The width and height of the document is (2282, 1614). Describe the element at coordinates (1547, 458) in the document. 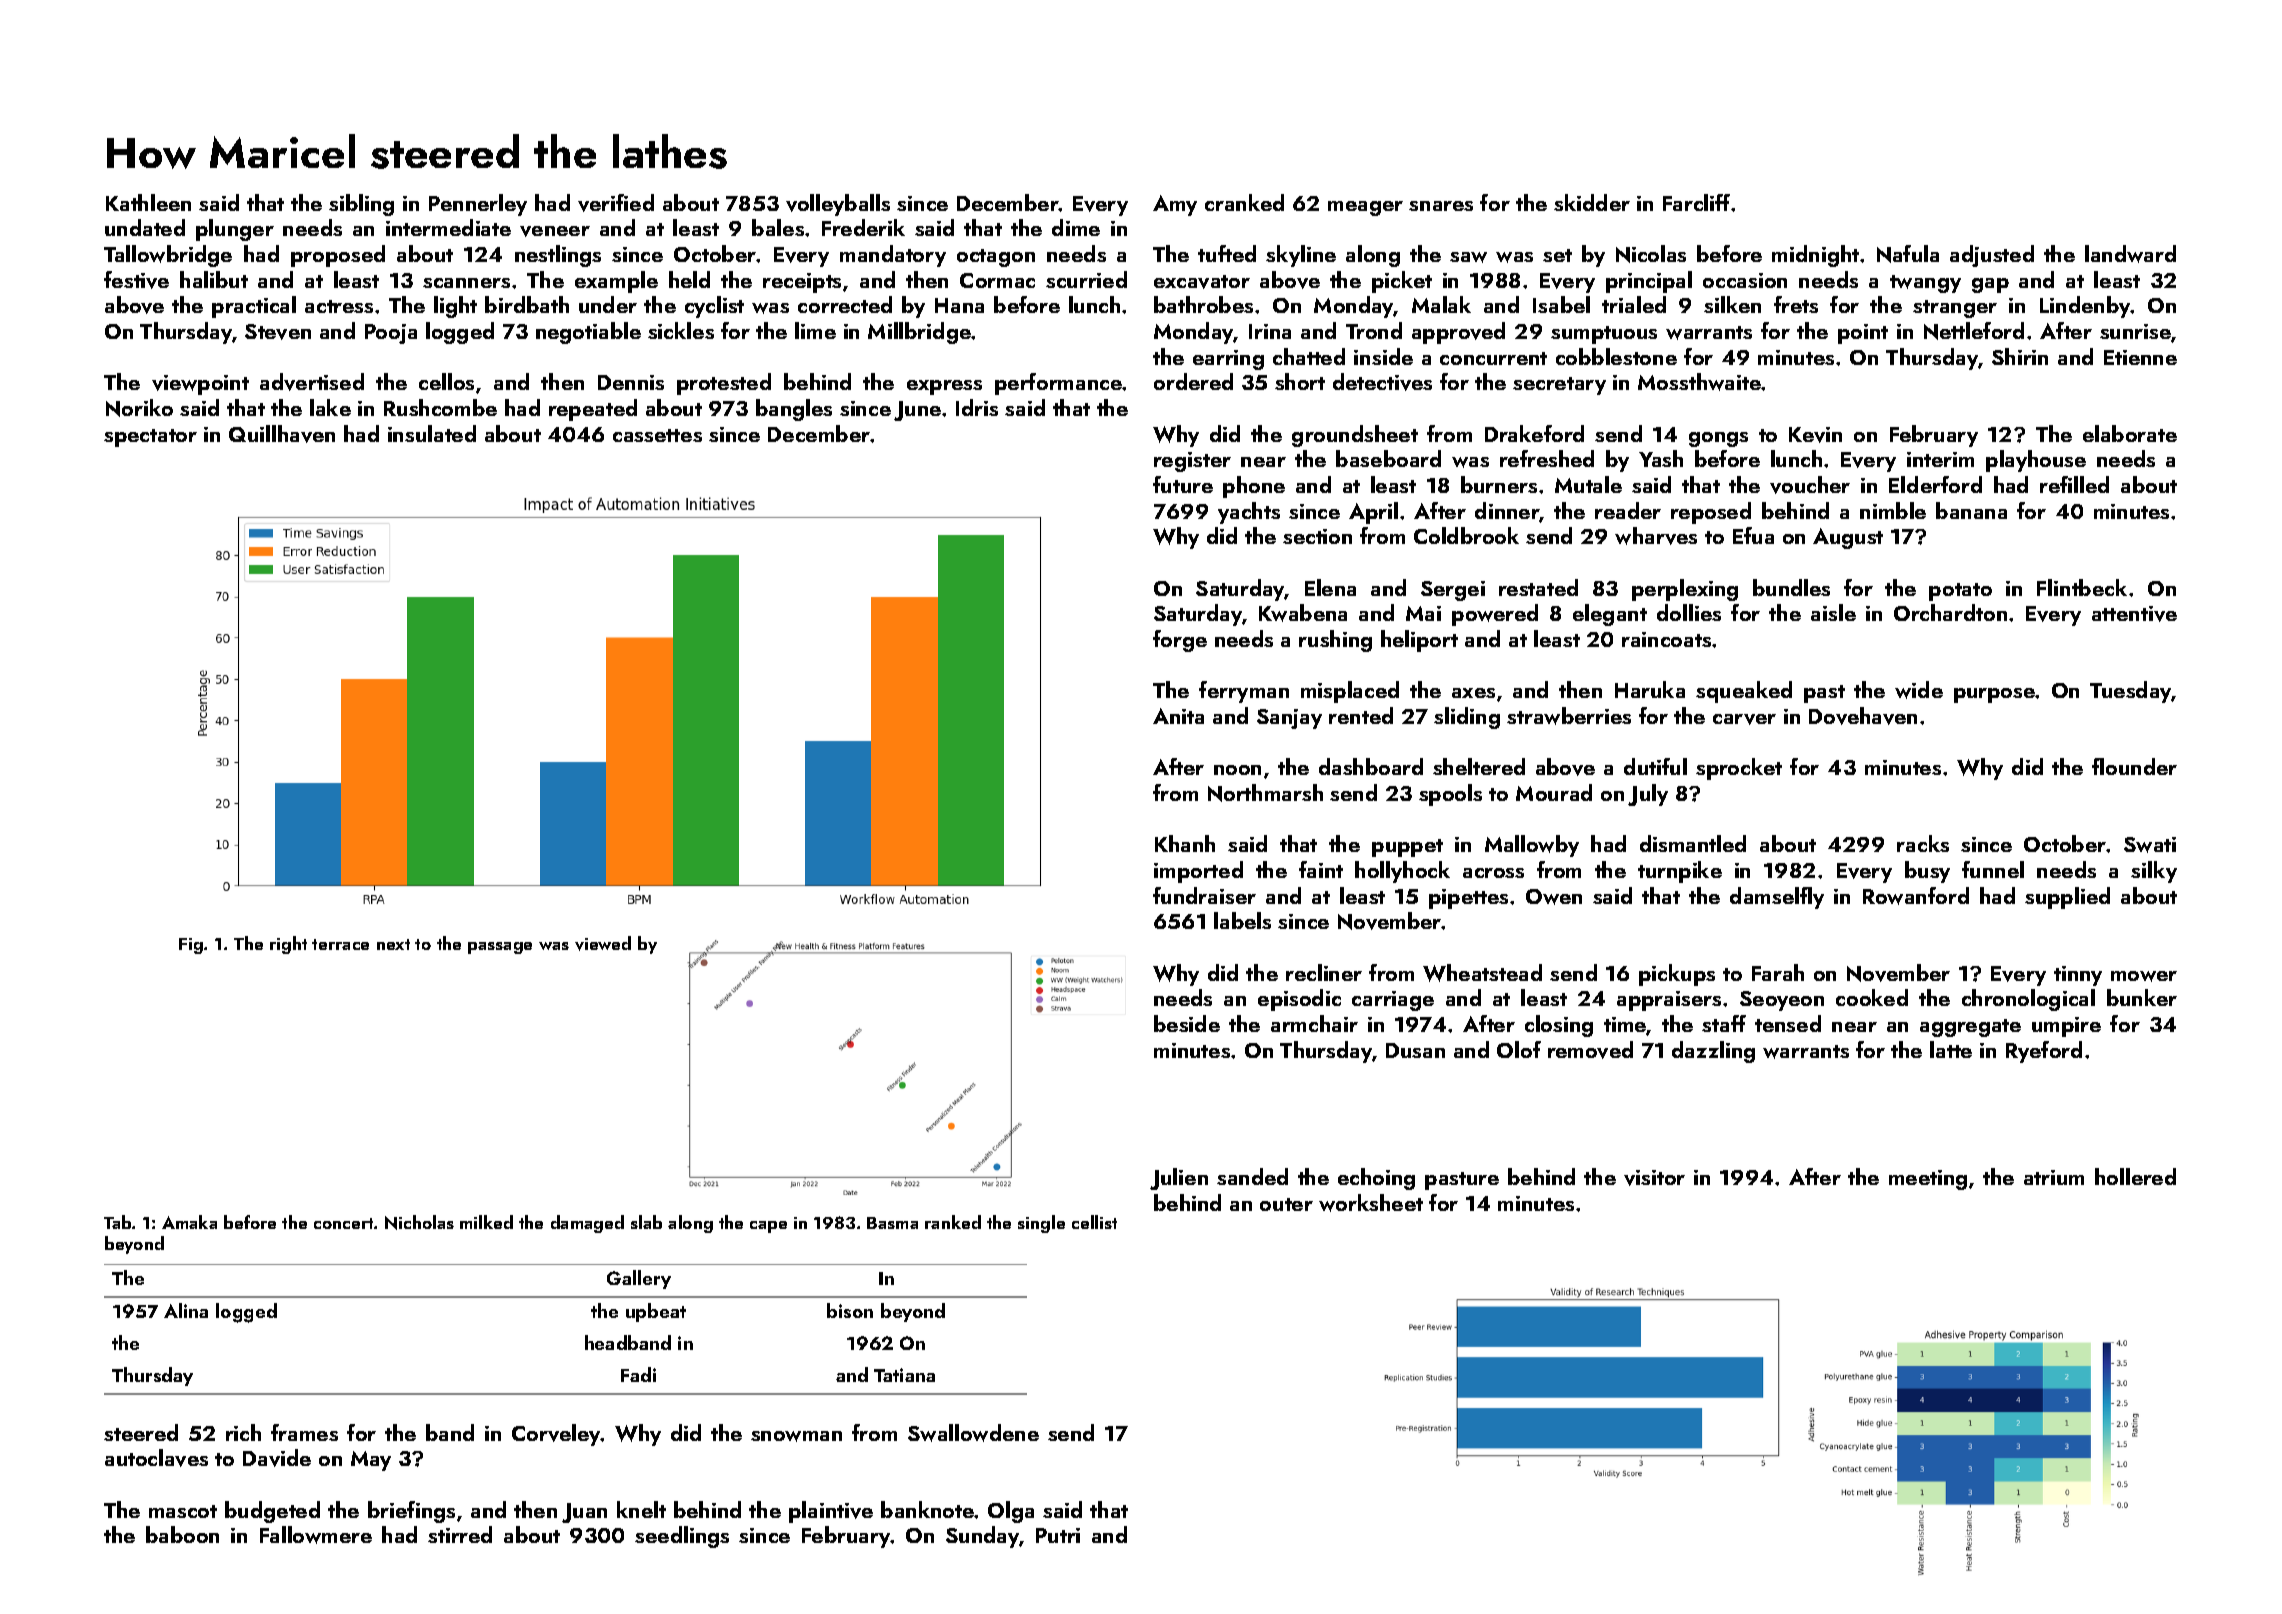

I see `refreshed` at that location.
